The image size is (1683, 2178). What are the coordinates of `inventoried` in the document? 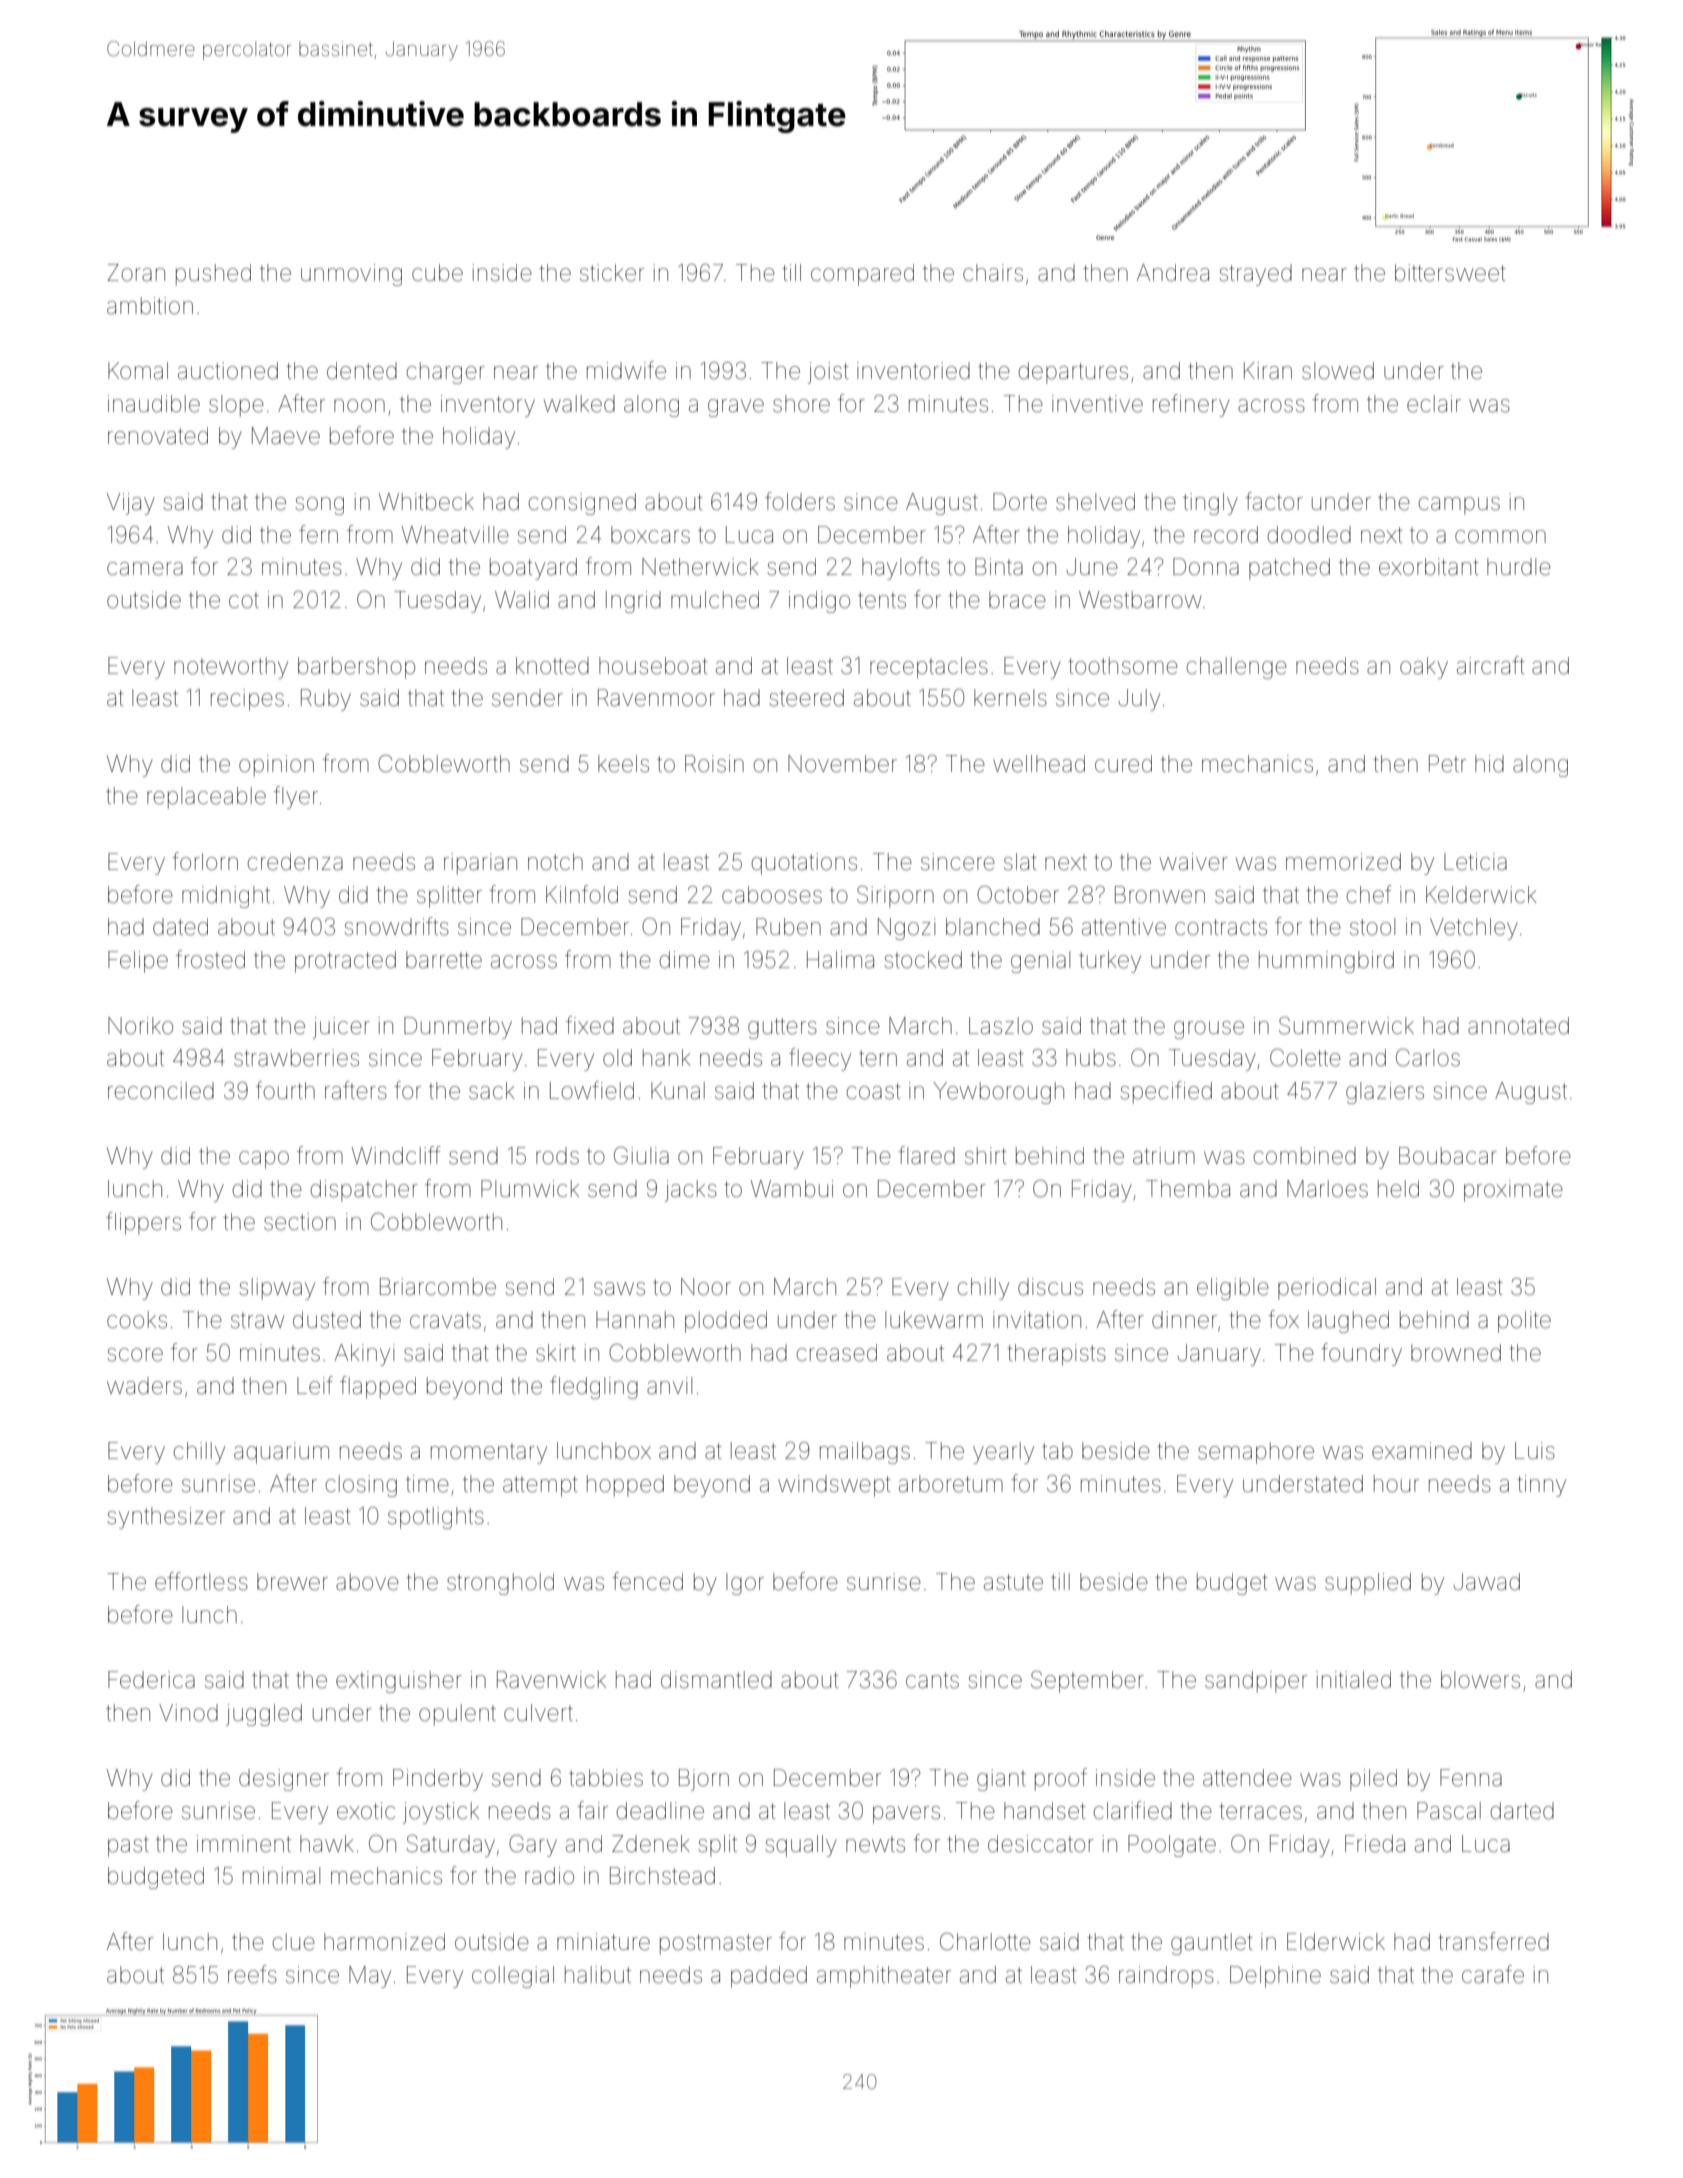 It's located at (913, 371).
